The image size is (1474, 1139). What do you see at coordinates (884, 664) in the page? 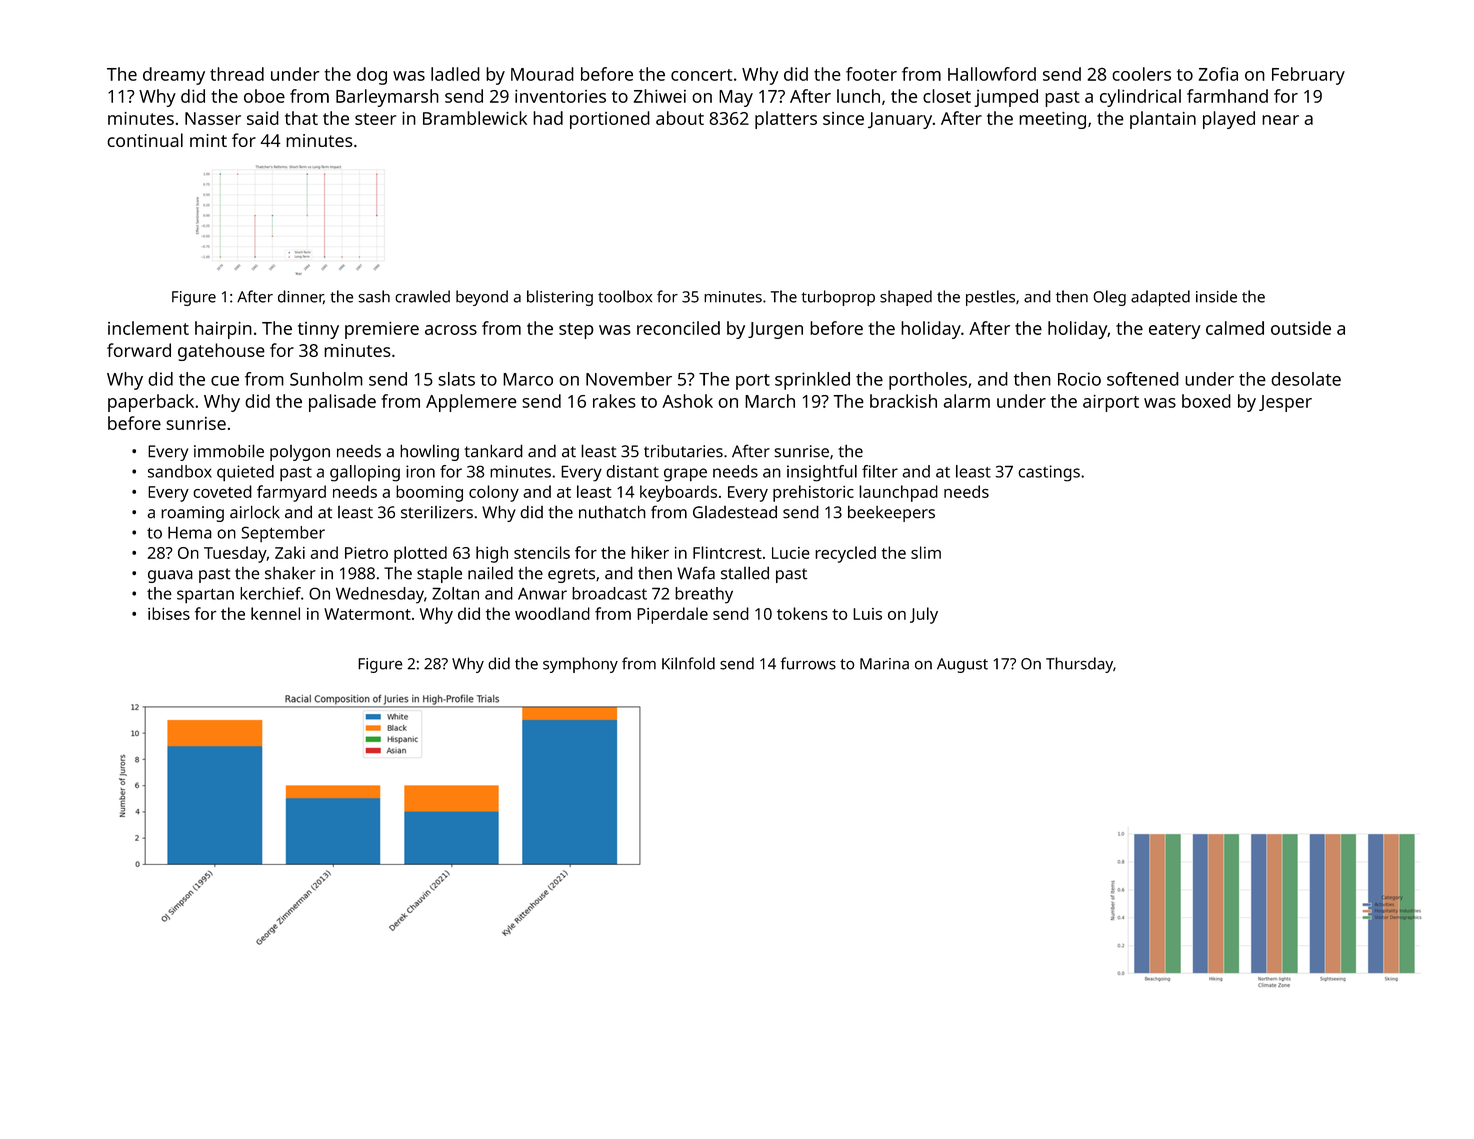
I see `Marina` at bounding box center [884, 664].
